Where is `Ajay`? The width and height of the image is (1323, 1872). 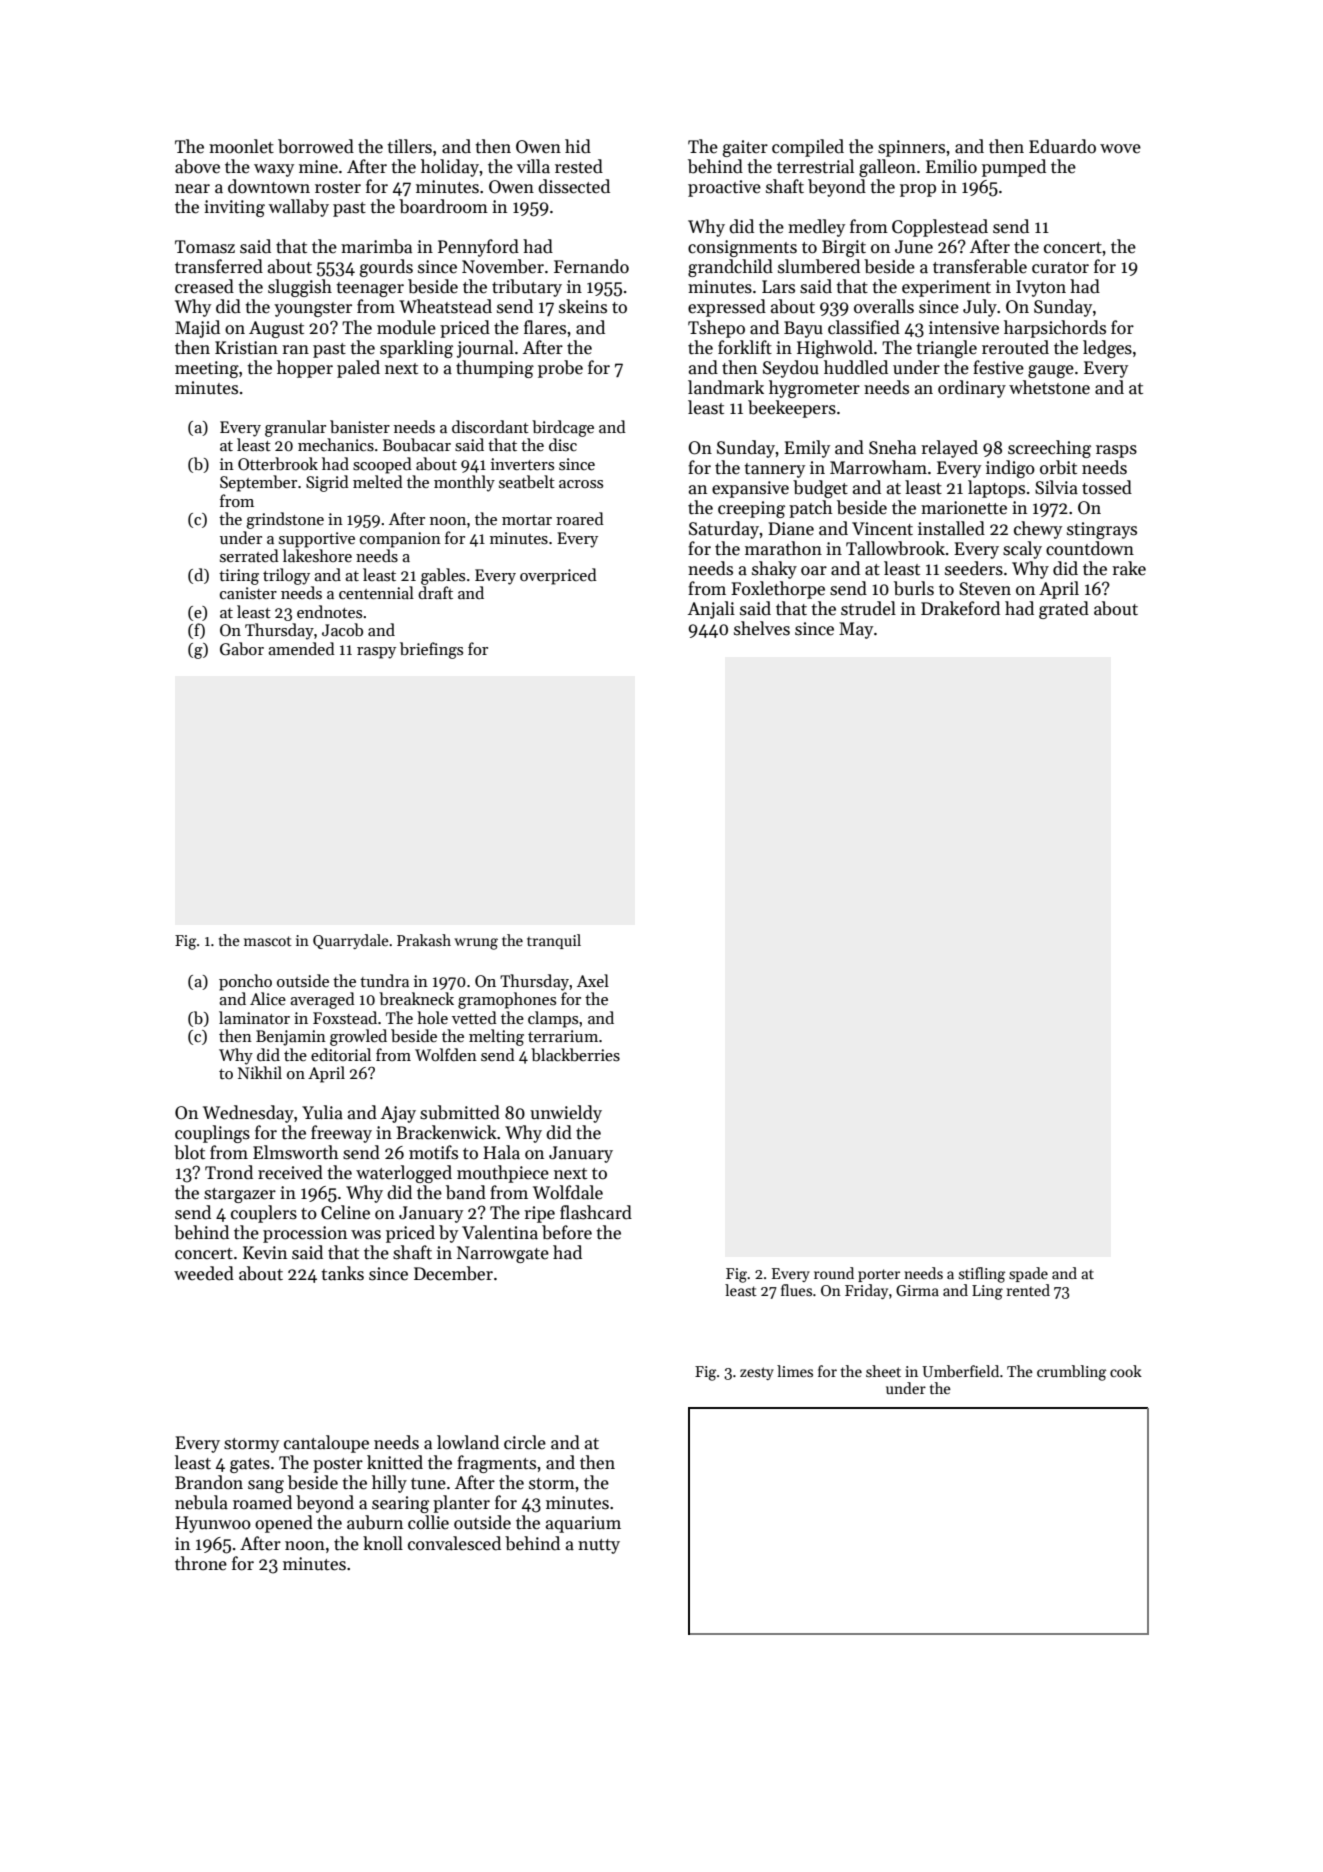
Ajay is located at coordinates (398, 1114).
